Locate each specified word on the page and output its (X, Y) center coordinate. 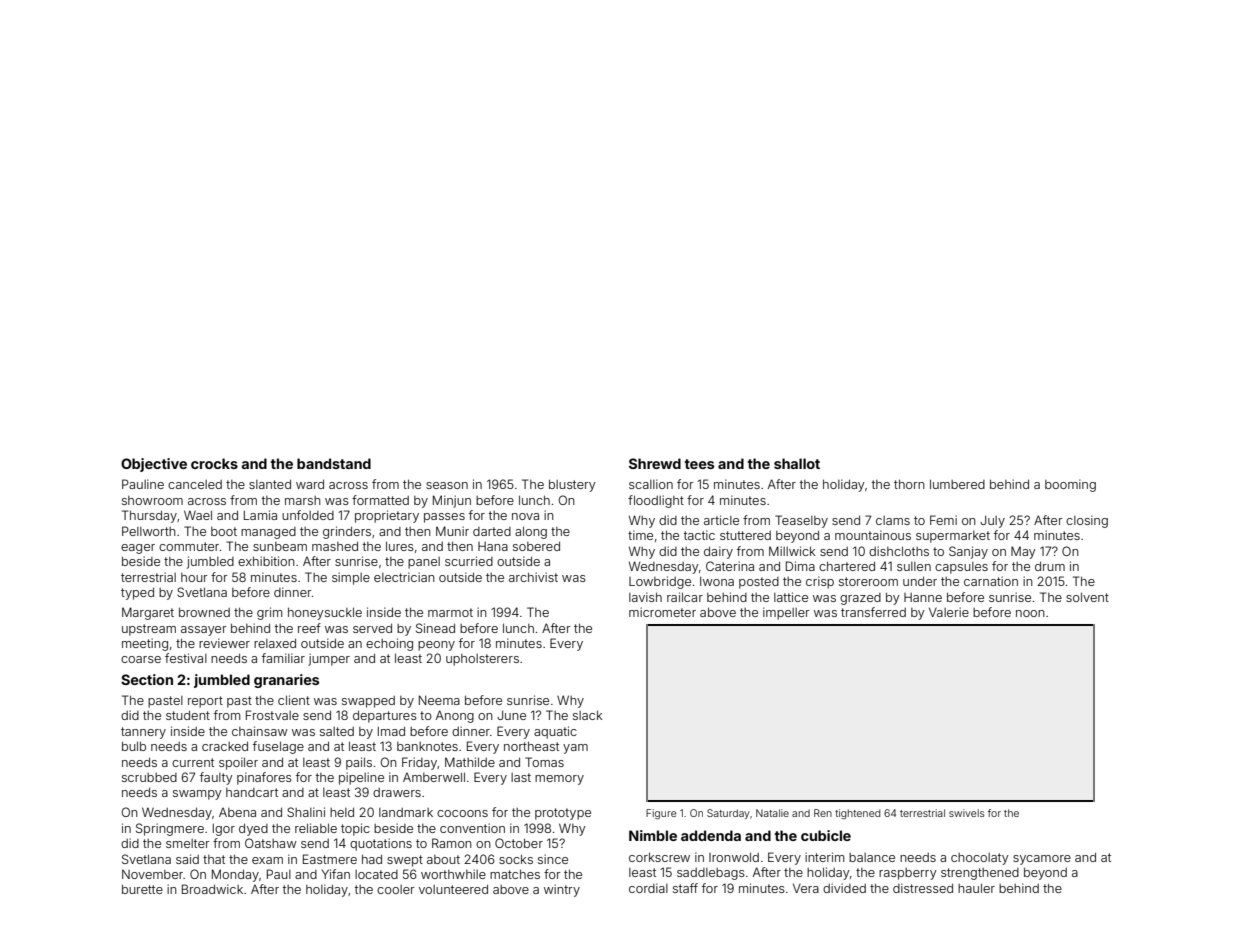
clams (893, 520)
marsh (303, 500)
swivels (967, 813)
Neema (439, 700)
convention (472, 828)
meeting (145, 644)
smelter (188, 843)
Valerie (949, 612)
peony (436, 646)
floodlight (656, 501)
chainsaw (260, 731)
